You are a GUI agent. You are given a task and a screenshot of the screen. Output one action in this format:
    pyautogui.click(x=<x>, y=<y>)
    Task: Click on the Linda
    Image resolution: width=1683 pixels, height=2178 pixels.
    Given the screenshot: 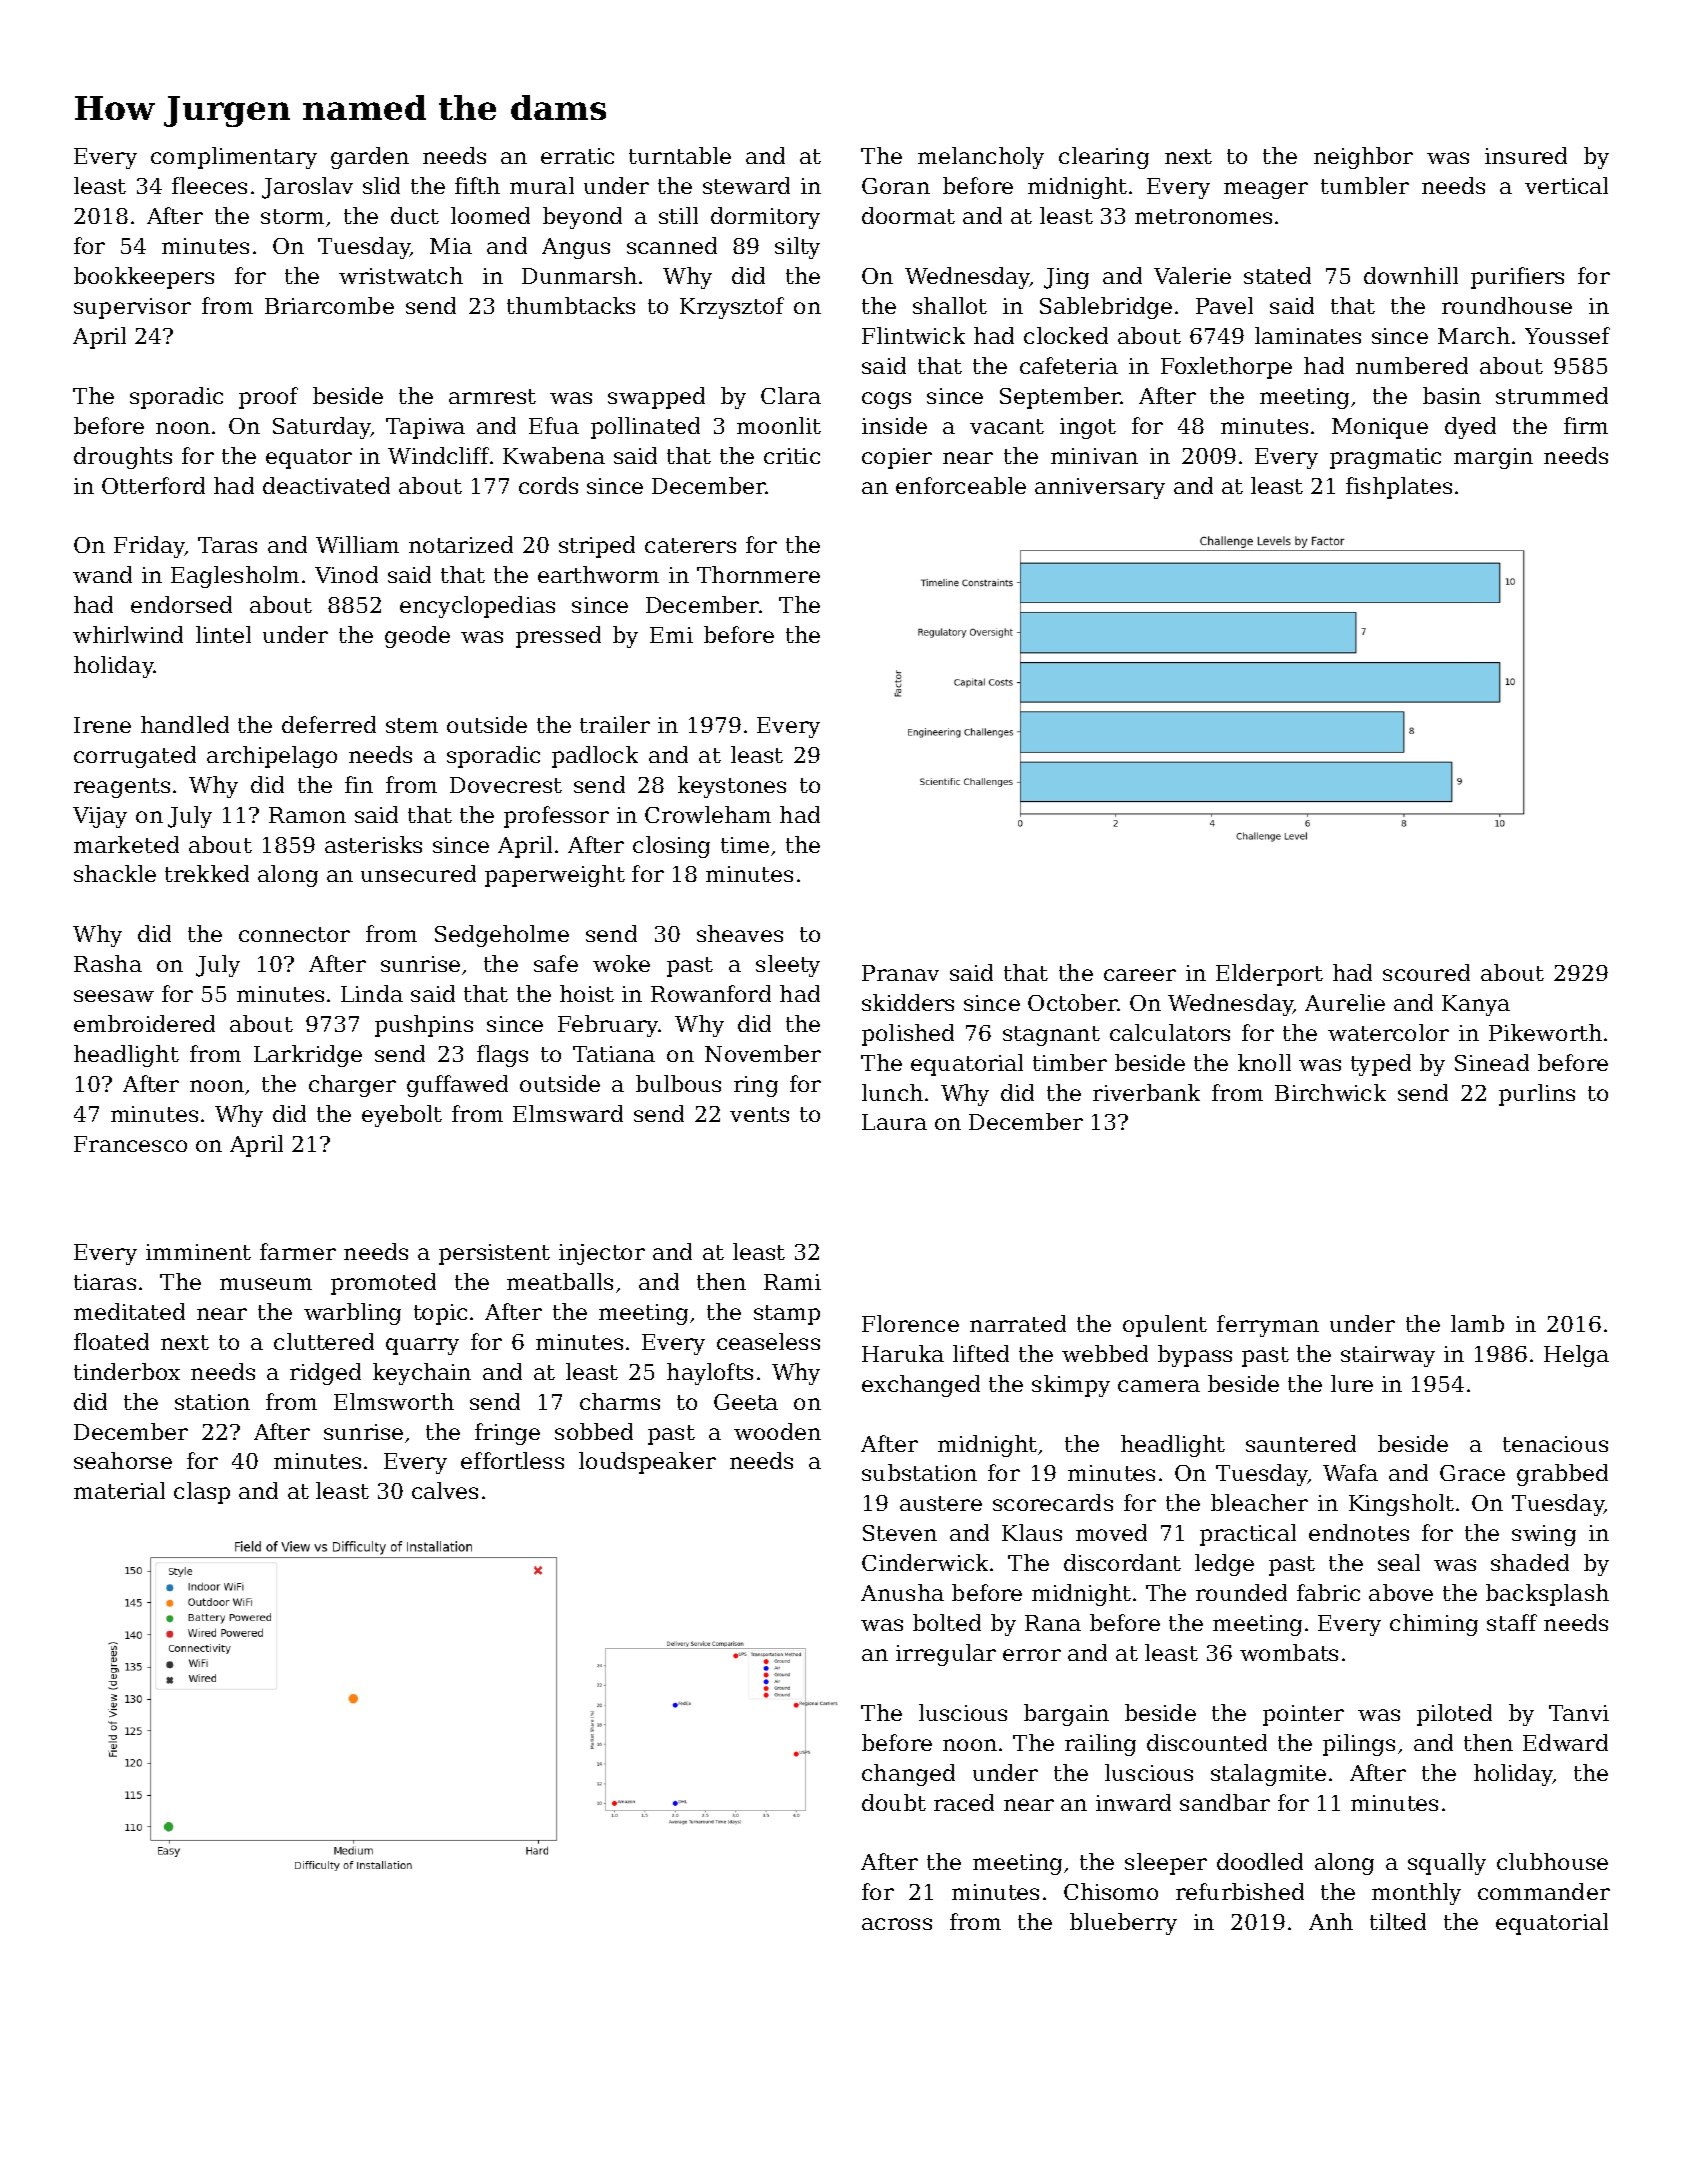 What is the action you would take?
    pyautogui.click(x=372, y=993)
